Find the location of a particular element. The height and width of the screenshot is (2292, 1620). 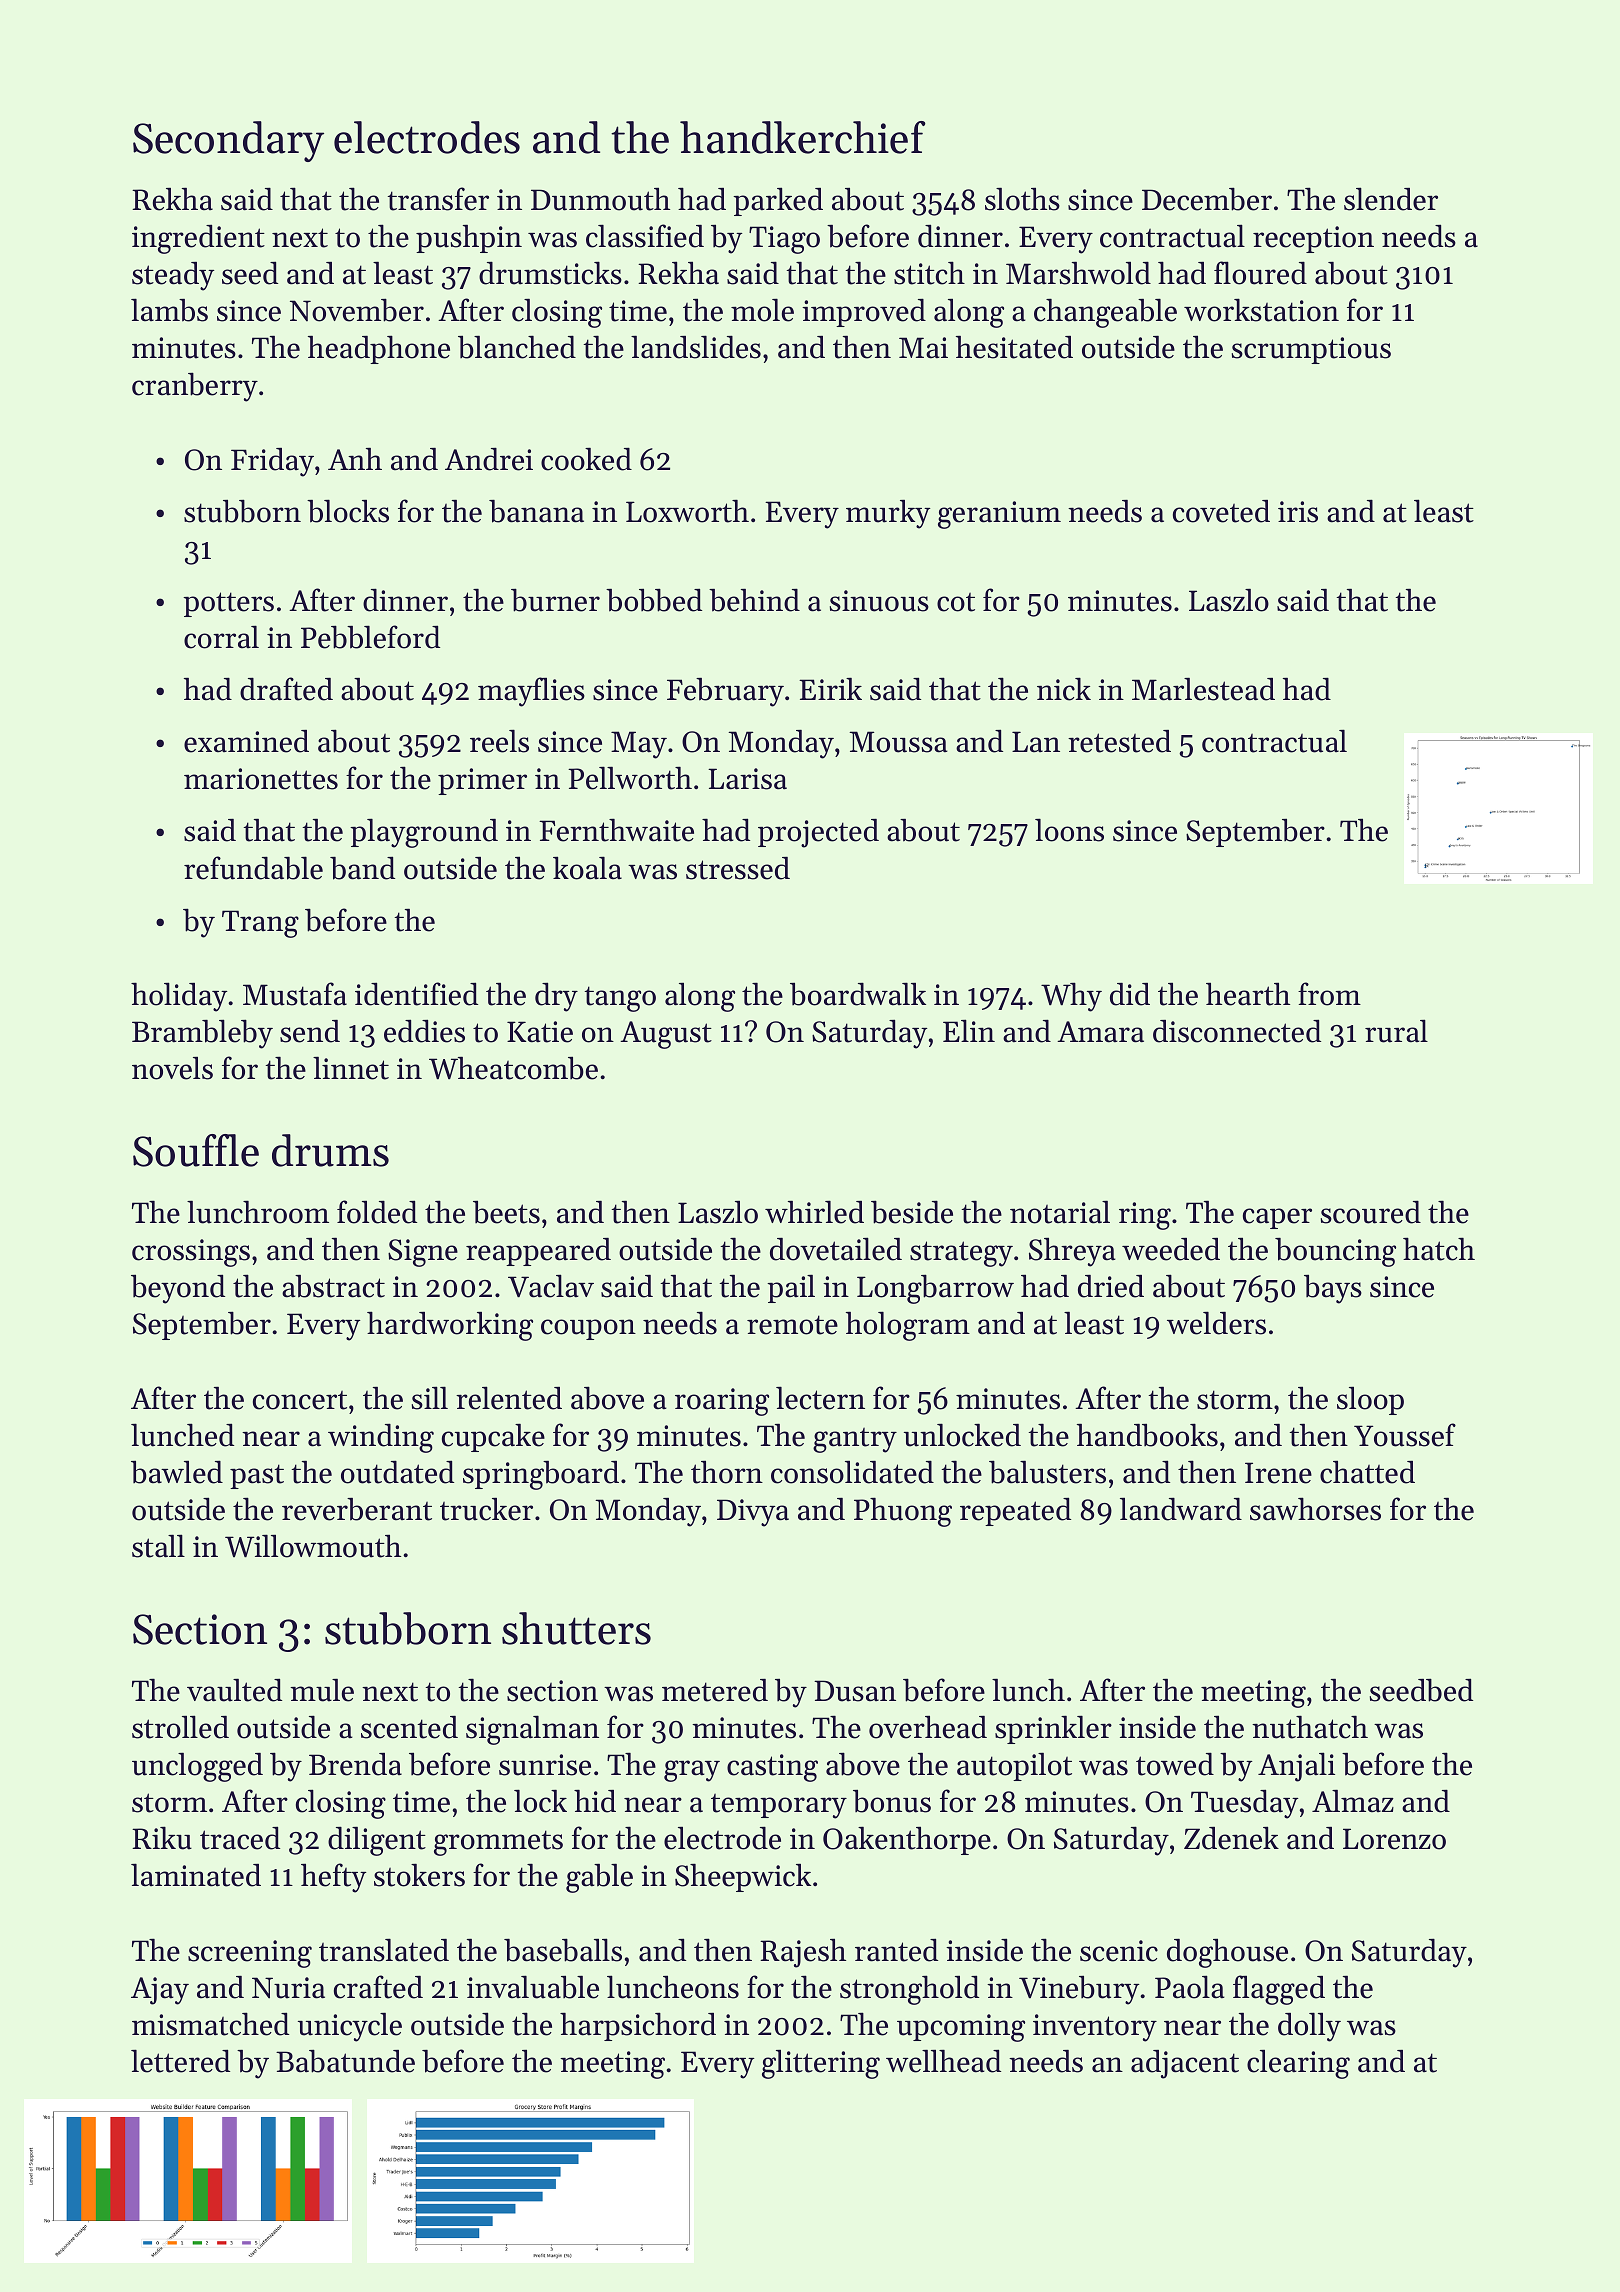

nick is located at coordinates (1064, 689).
